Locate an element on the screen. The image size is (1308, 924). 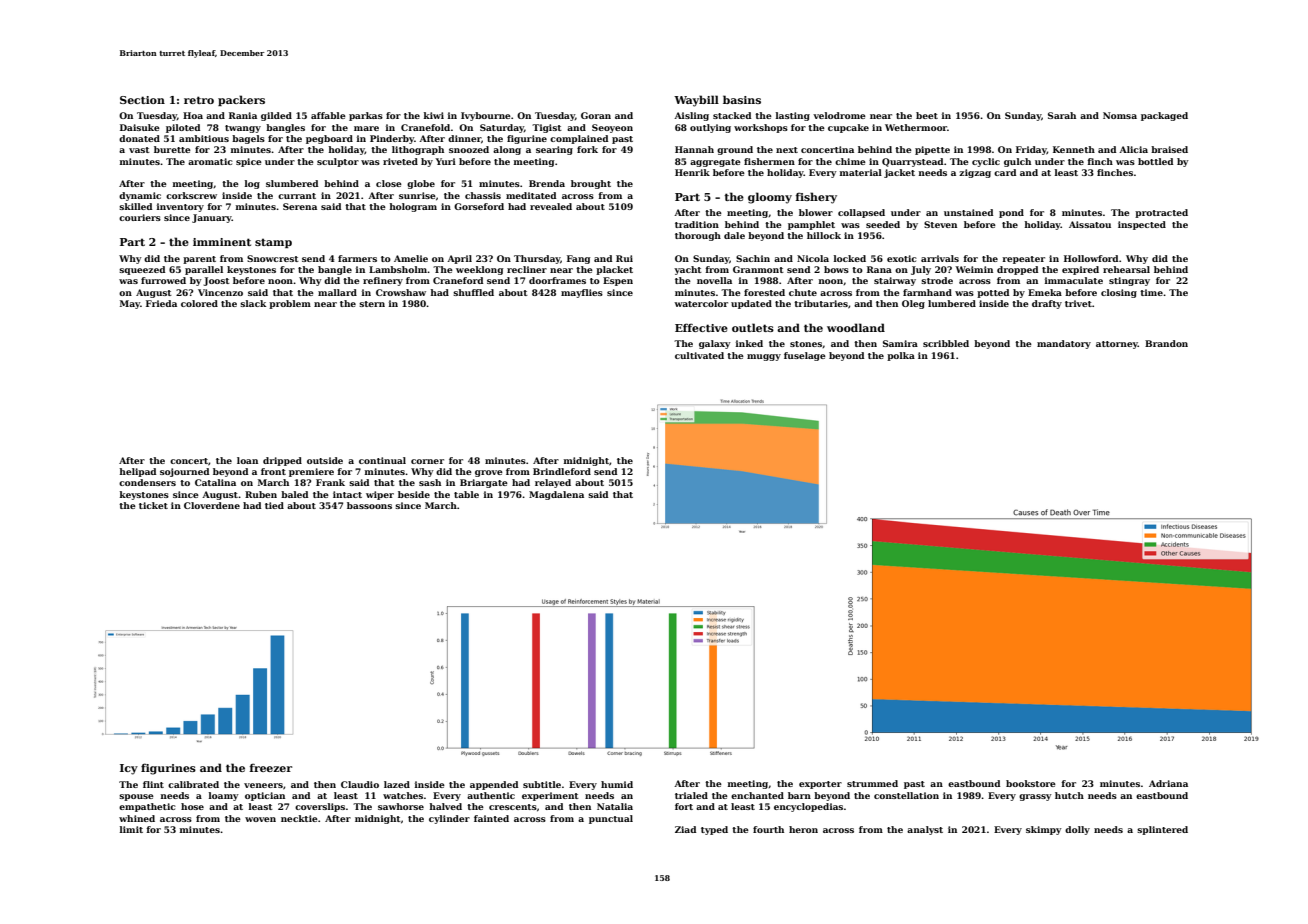
sculptor is located at coordinates (338, 162).
